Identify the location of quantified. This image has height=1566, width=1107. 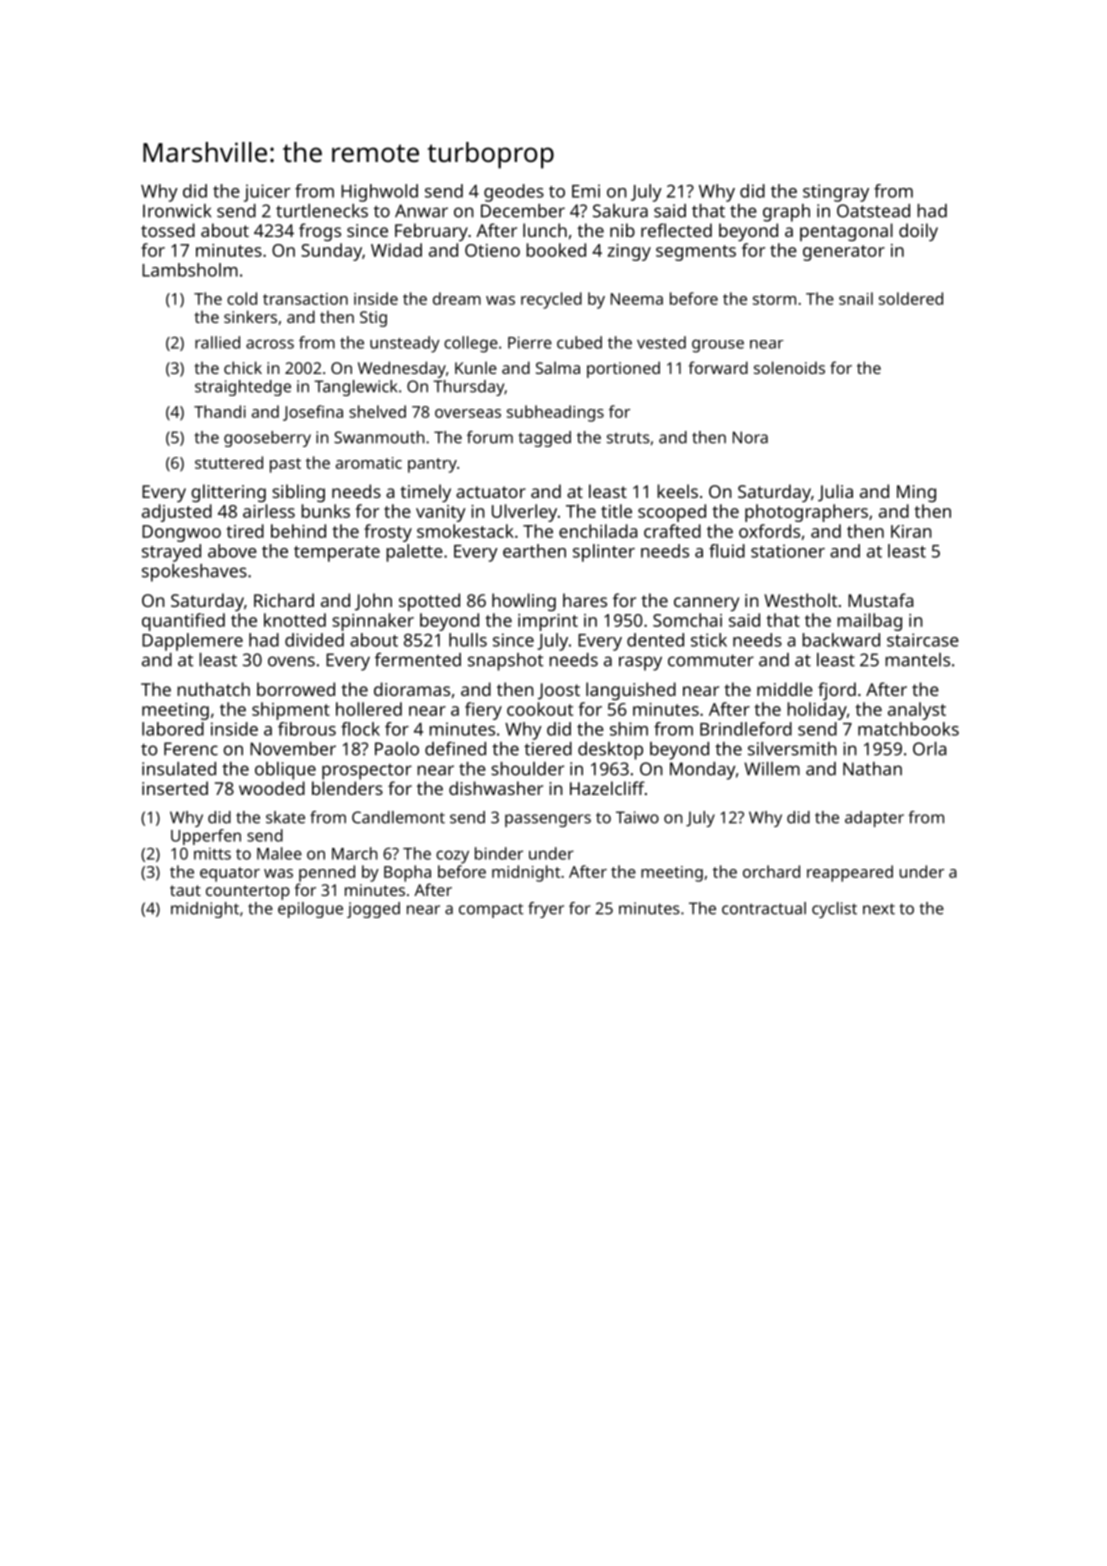
(183, 622).
